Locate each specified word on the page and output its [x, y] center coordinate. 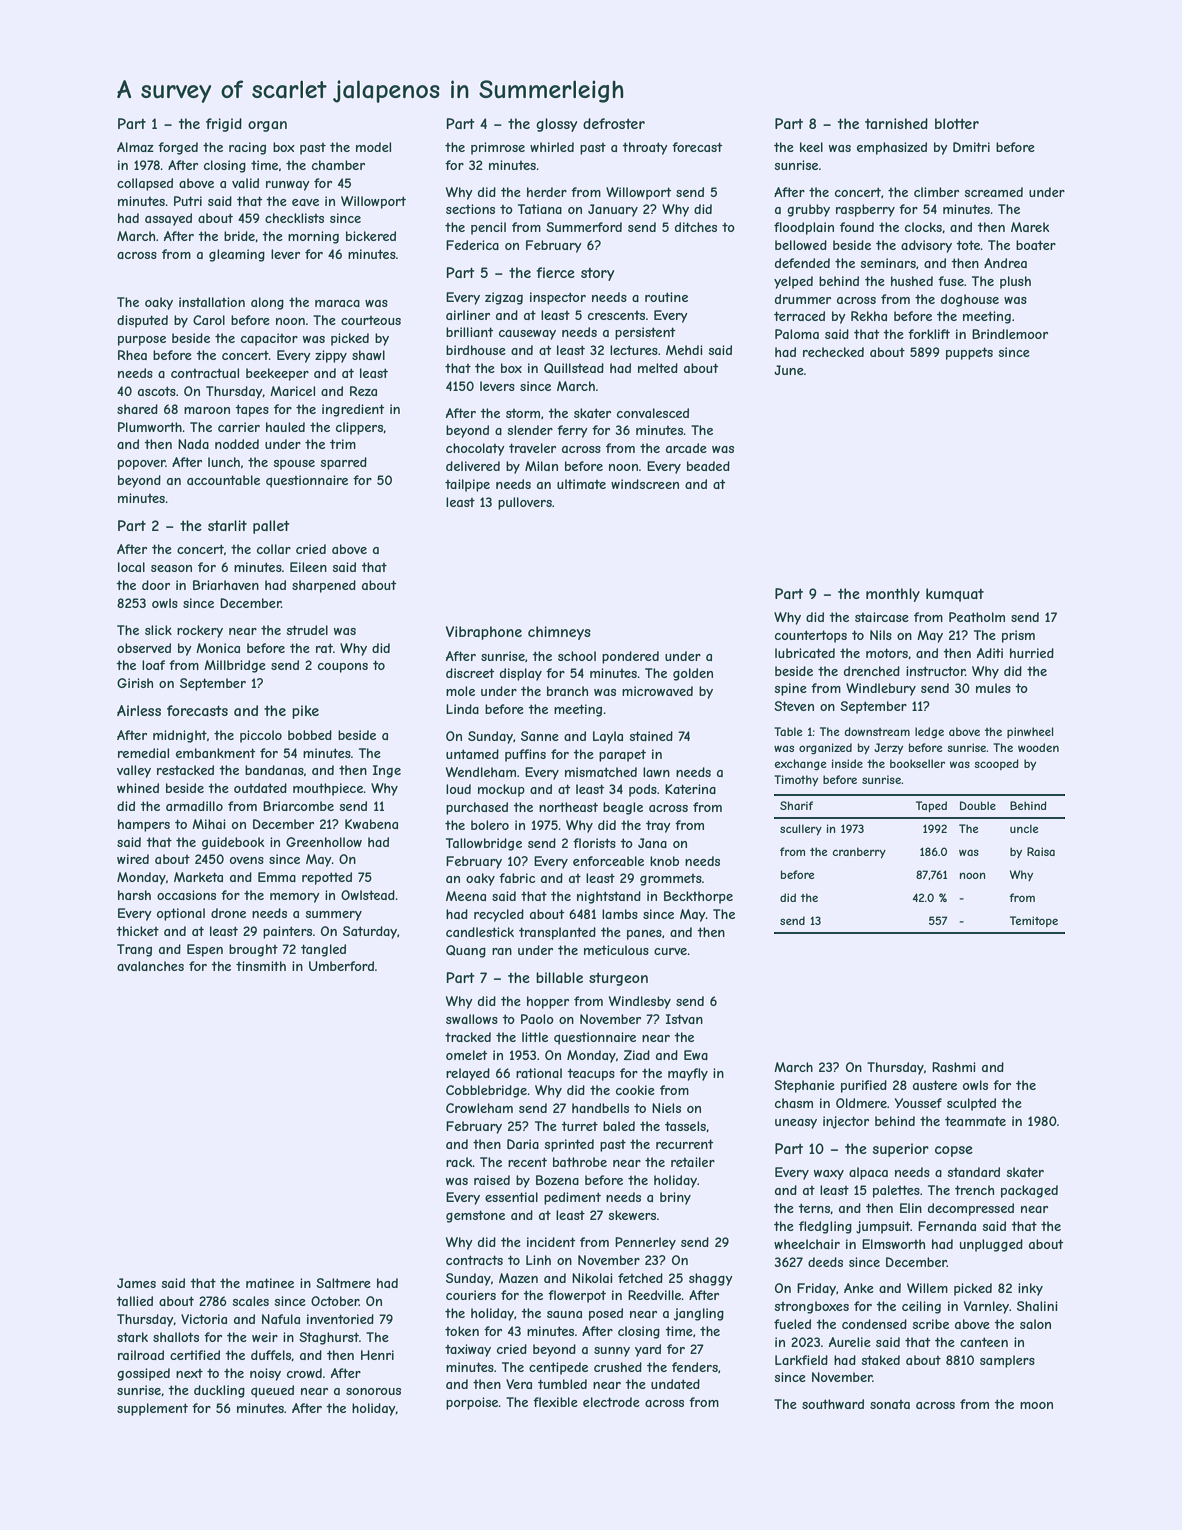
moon [1036, 1405]
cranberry [859, 852]
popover [142, 465]
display [521, 674]
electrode [611, 1402]
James [136, 1283]
